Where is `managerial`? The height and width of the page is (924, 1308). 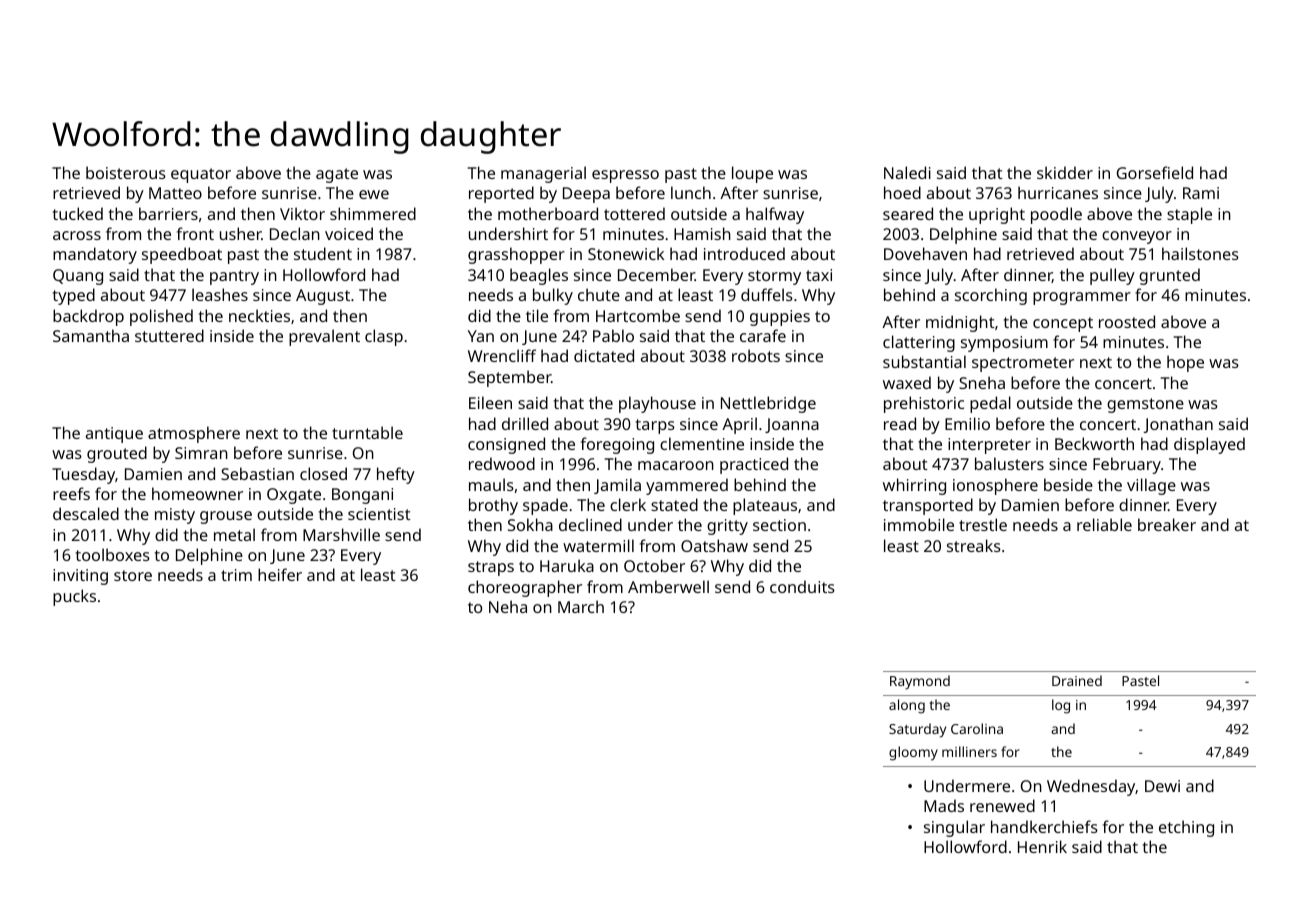
managerial is located at coordinates (543, 174).
